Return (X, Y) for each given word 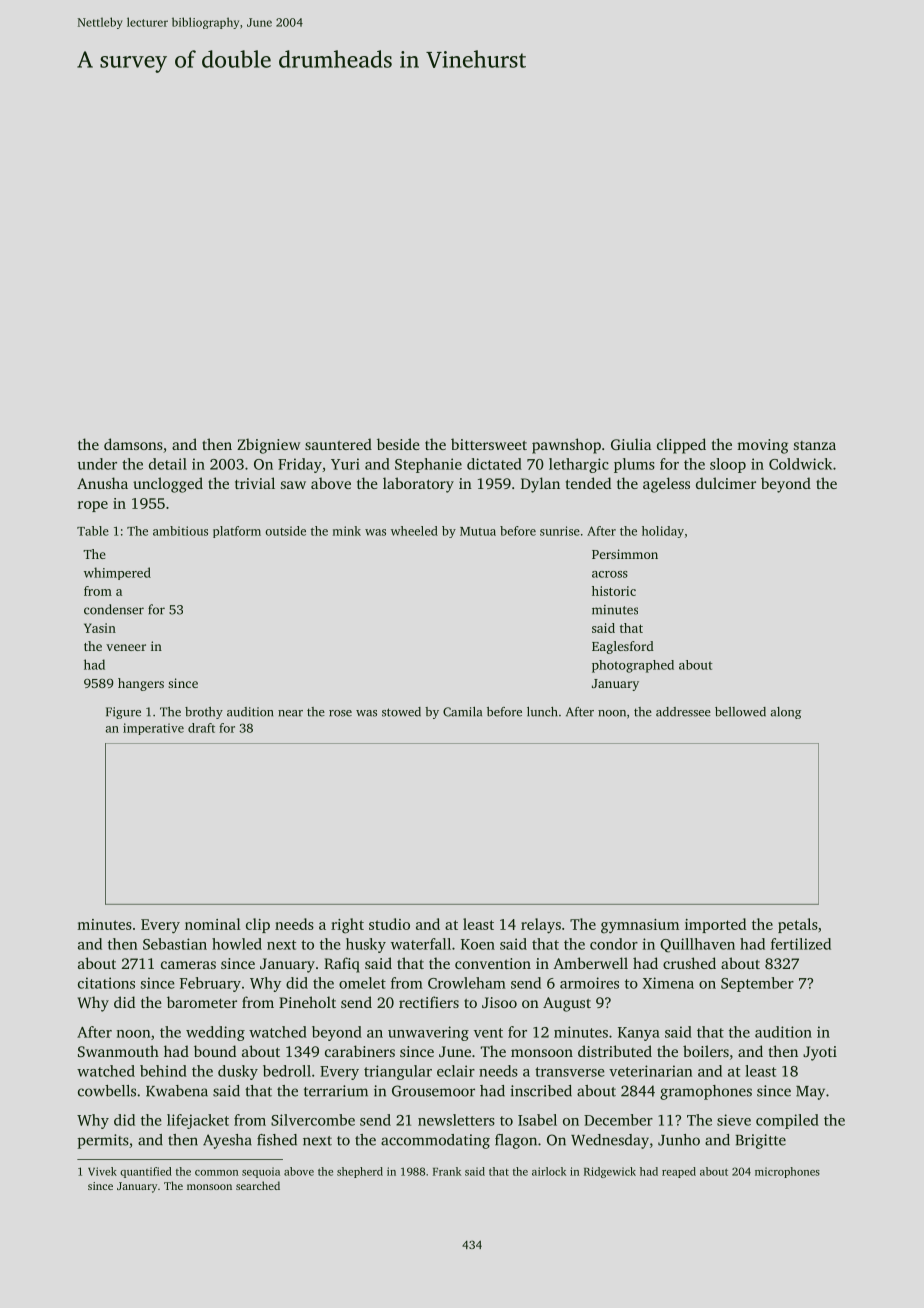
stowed (401, 712)
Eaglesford (623, 647)
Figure (123, 713)
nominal (213, 924)
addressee (683, 712)
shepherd (360, 1172)
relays (541, 926)
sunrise (560, 531)
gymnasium (640, 926)
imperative (153, 729)
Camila (462, 712)
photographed (633, 666)
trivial (255, 483)
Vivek (102, 1171)
